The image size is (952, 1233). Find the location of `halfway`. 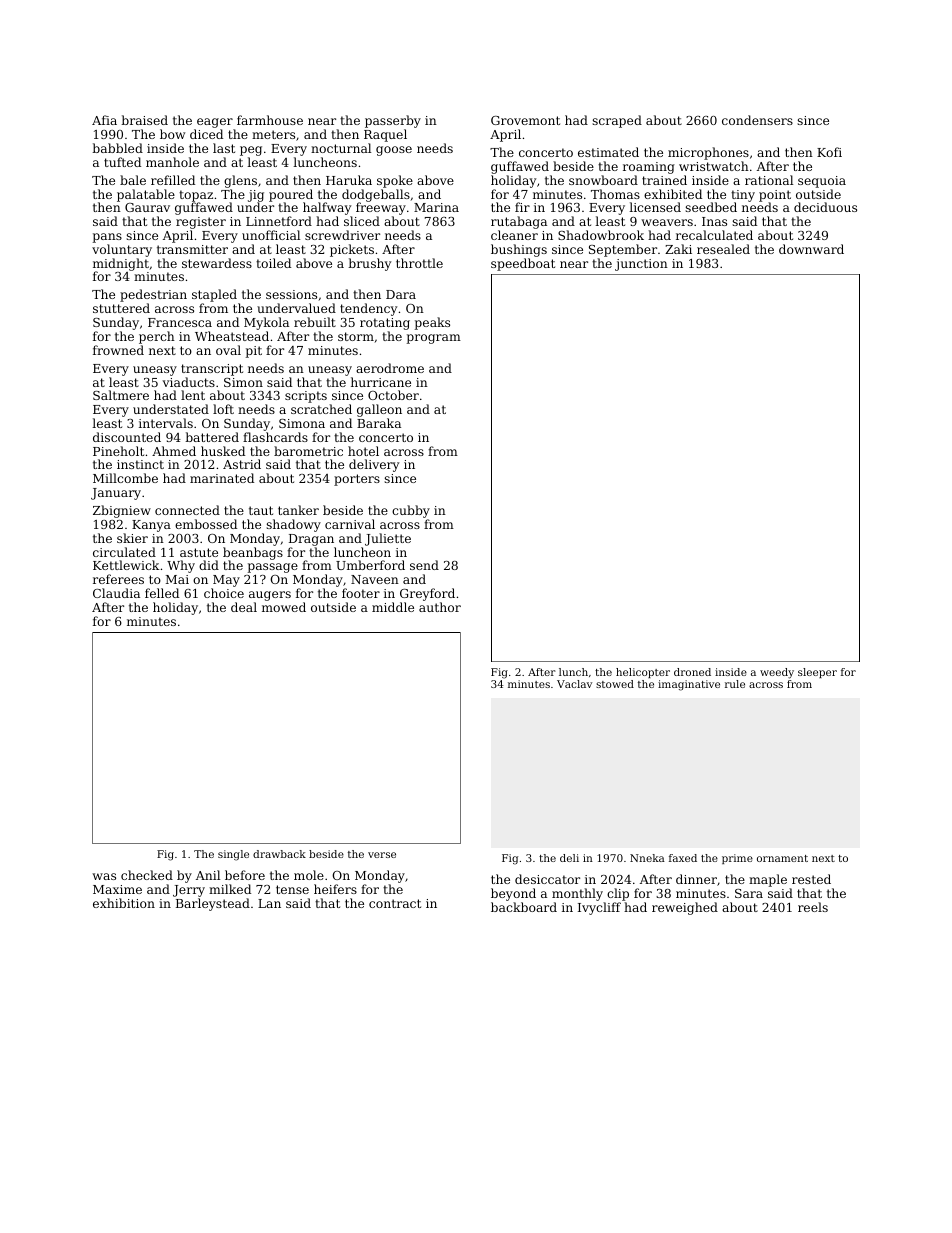

halfway is located at coordinates (327, 208).
